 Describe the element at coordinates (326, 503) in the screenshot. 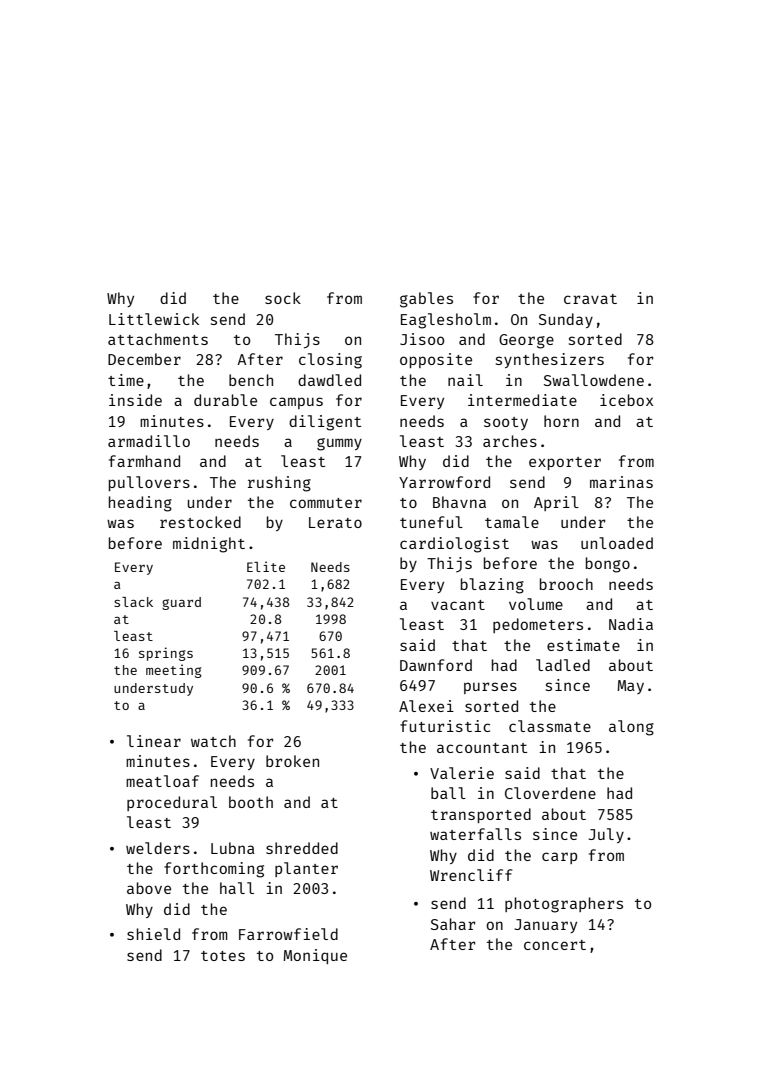

I see `commuter` at that location.
